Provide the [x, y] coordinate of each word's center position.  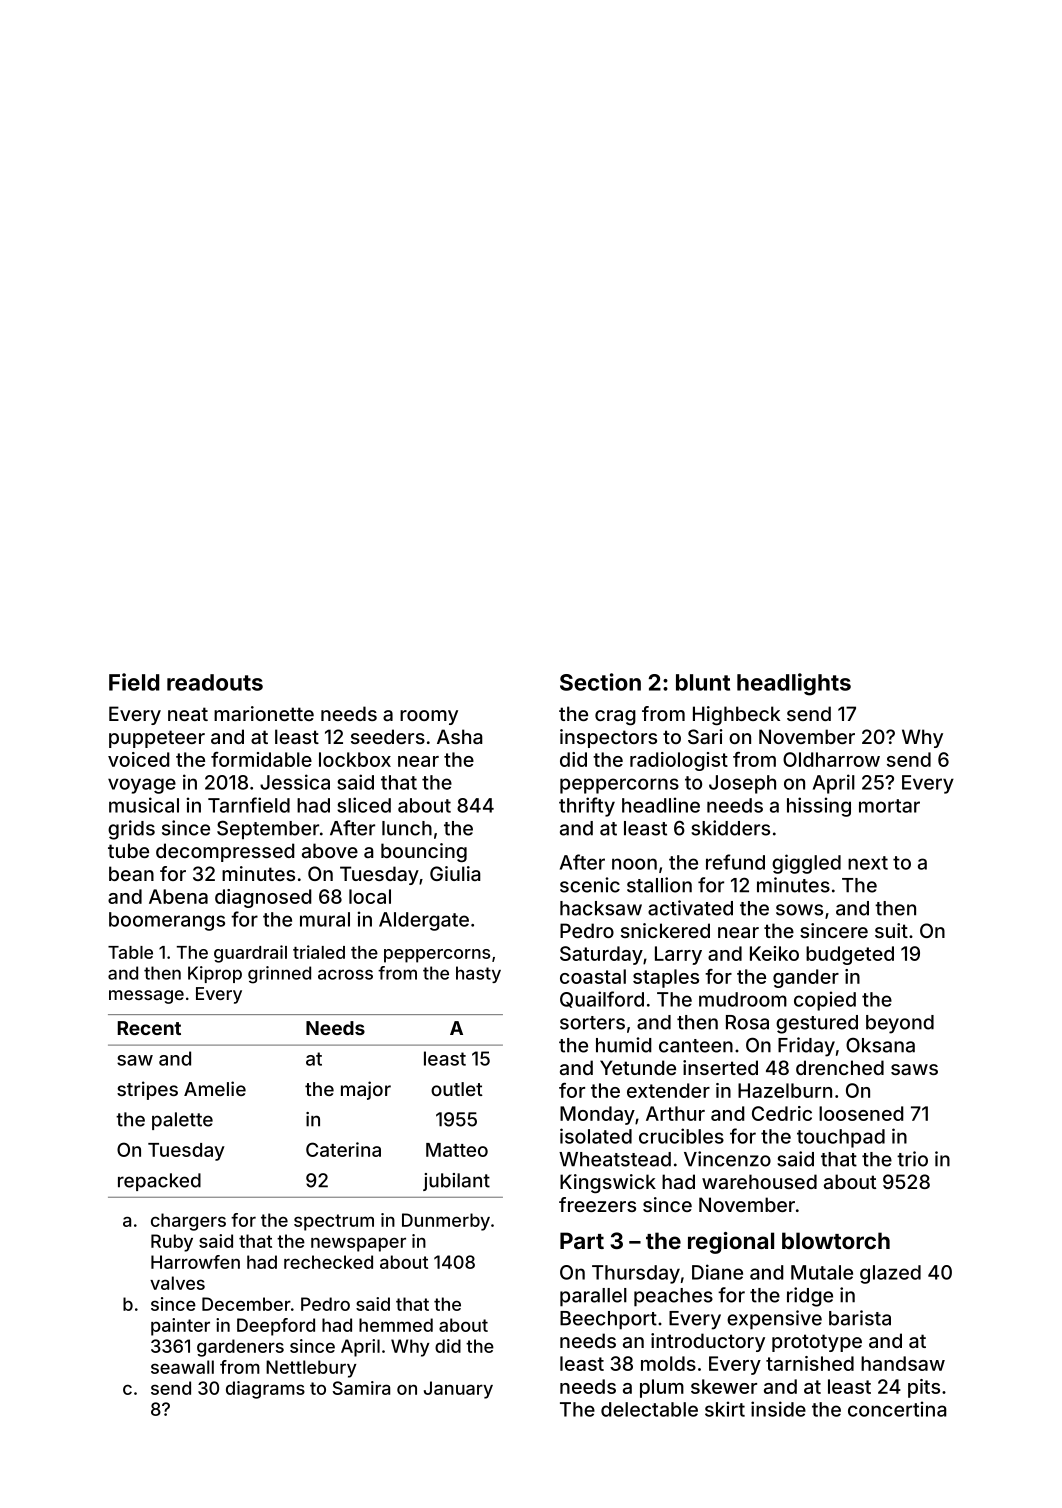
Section [600, 682]
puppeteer [157, 739]
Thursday [636, 1274]
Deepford [276, 1327]
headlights [794, 684]
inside [778, 1409]
